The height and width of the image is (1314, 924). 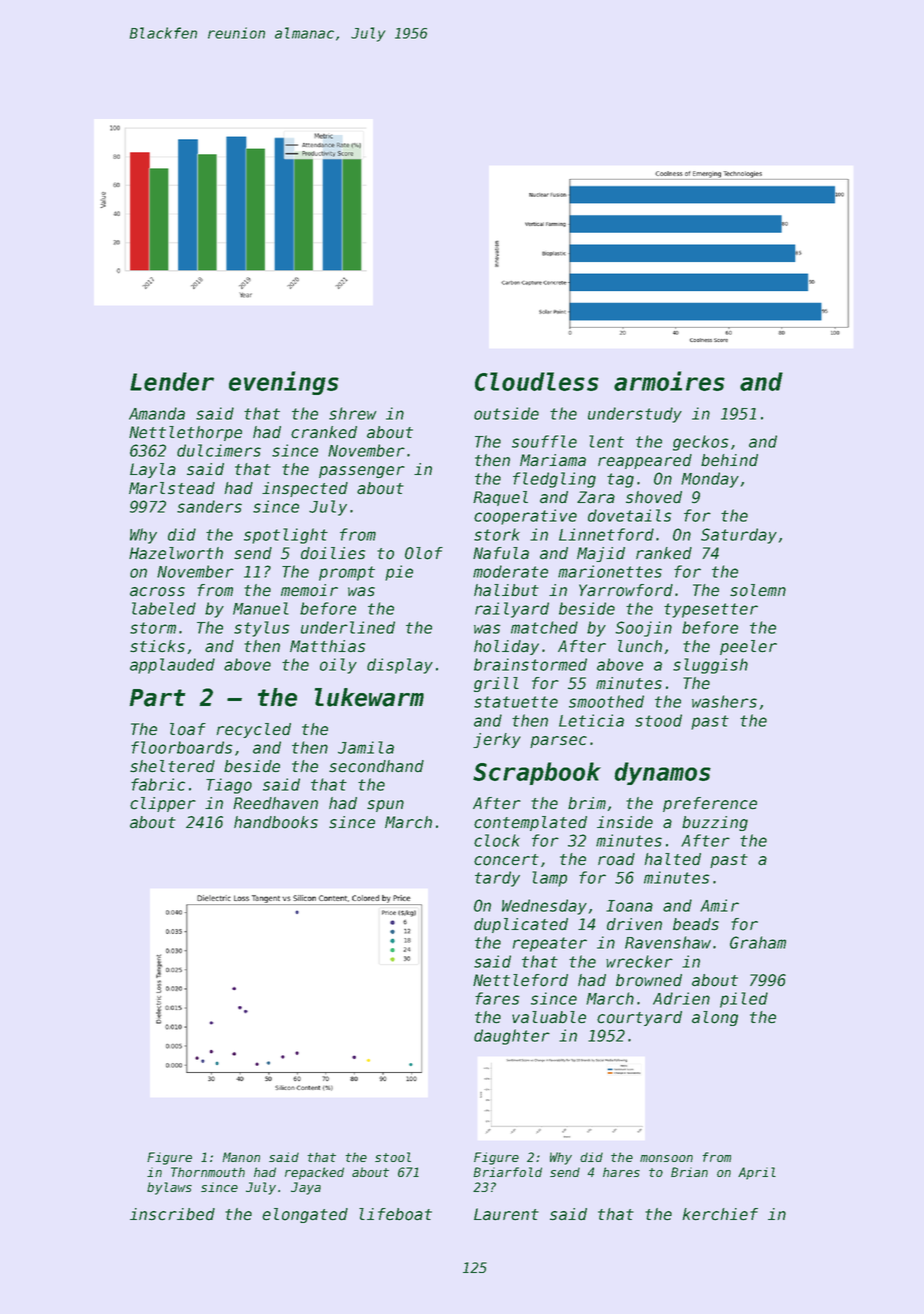 I want to click on Adrien, so click(x=681, y=998).
